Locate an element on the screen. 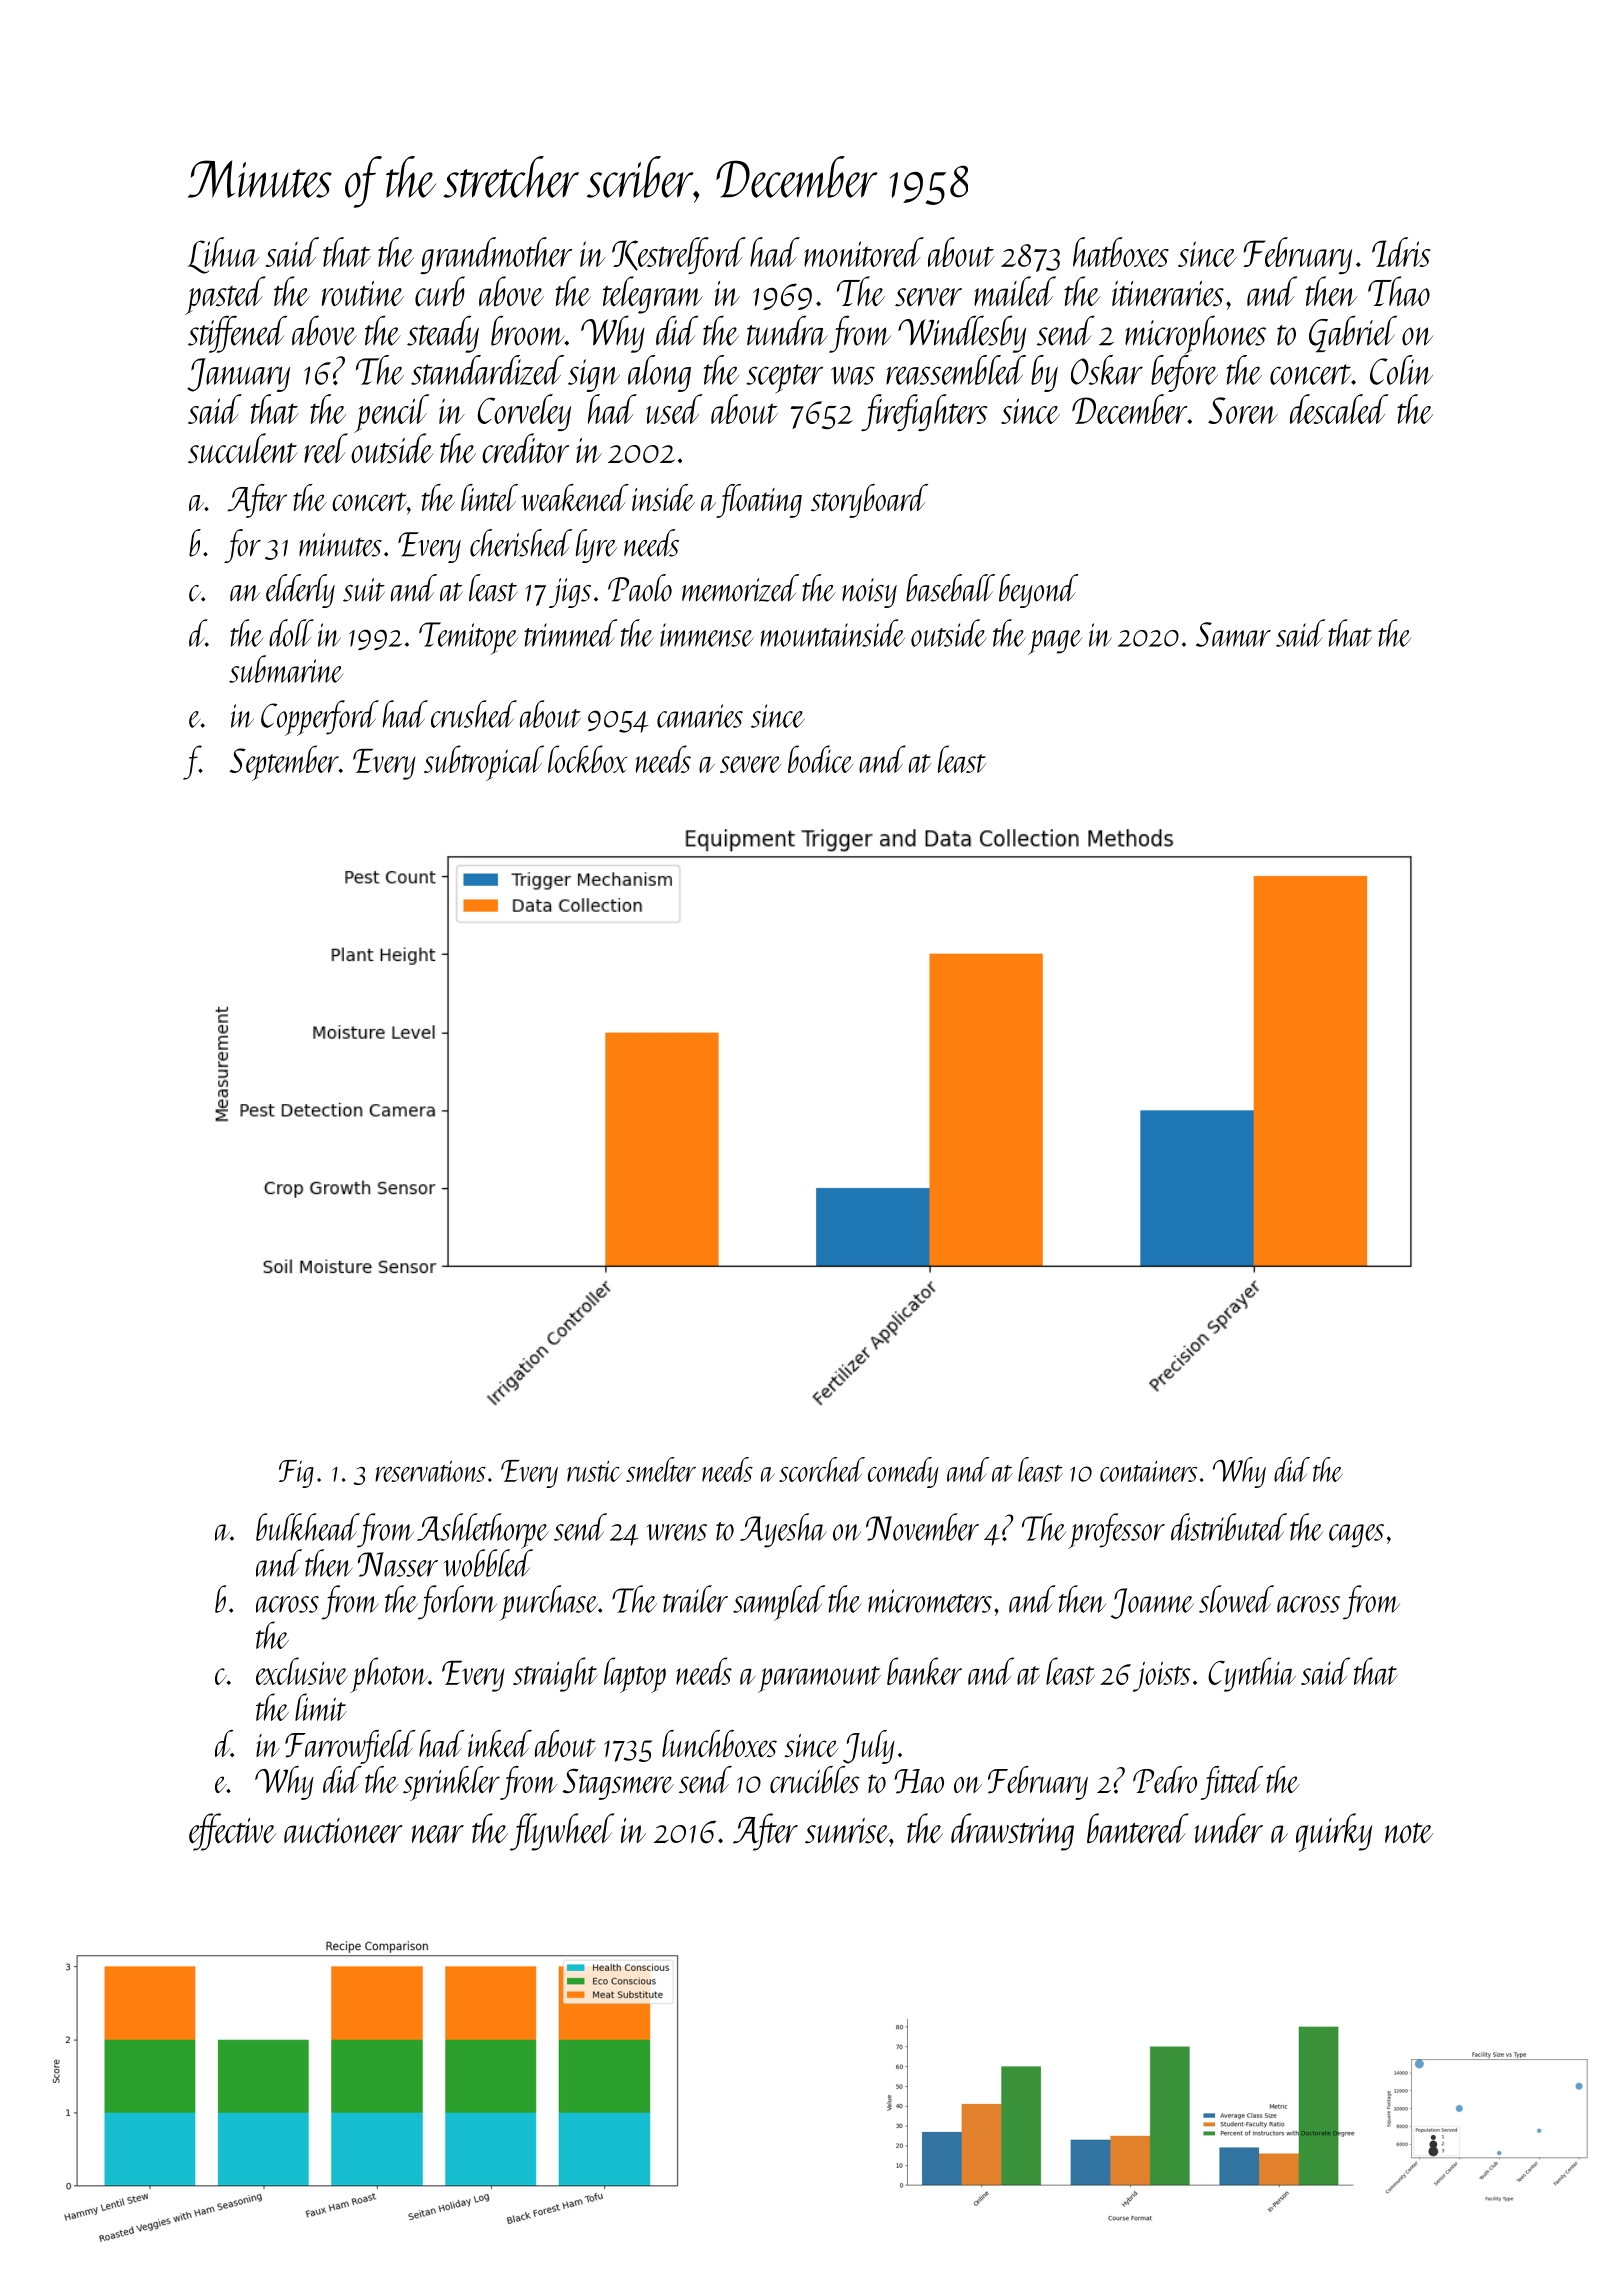  Copperford is located at coordinates (320, 718).
